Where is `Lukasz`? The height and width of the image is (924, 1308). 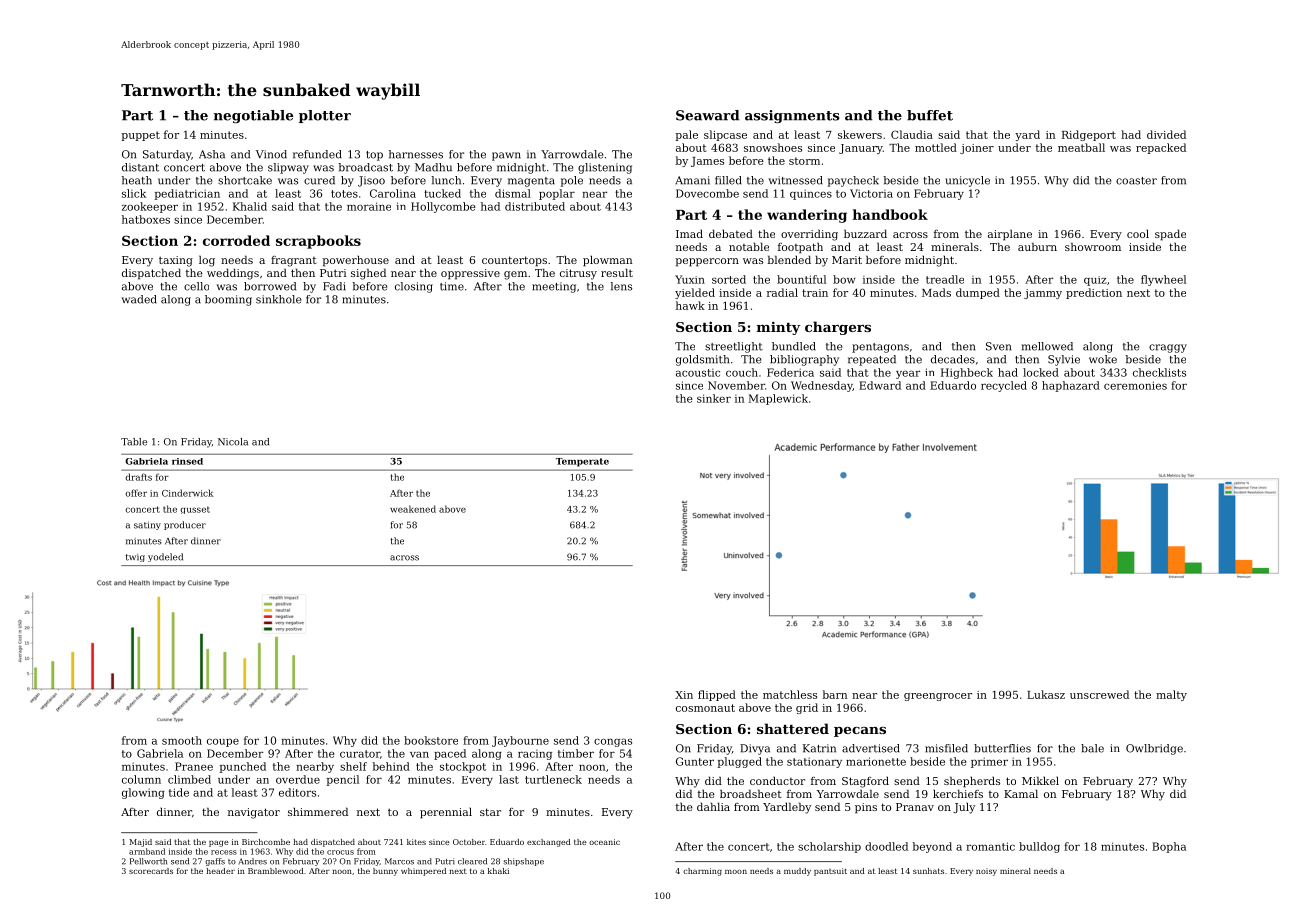 Lukasz is located at coordinates (1046, 694).
